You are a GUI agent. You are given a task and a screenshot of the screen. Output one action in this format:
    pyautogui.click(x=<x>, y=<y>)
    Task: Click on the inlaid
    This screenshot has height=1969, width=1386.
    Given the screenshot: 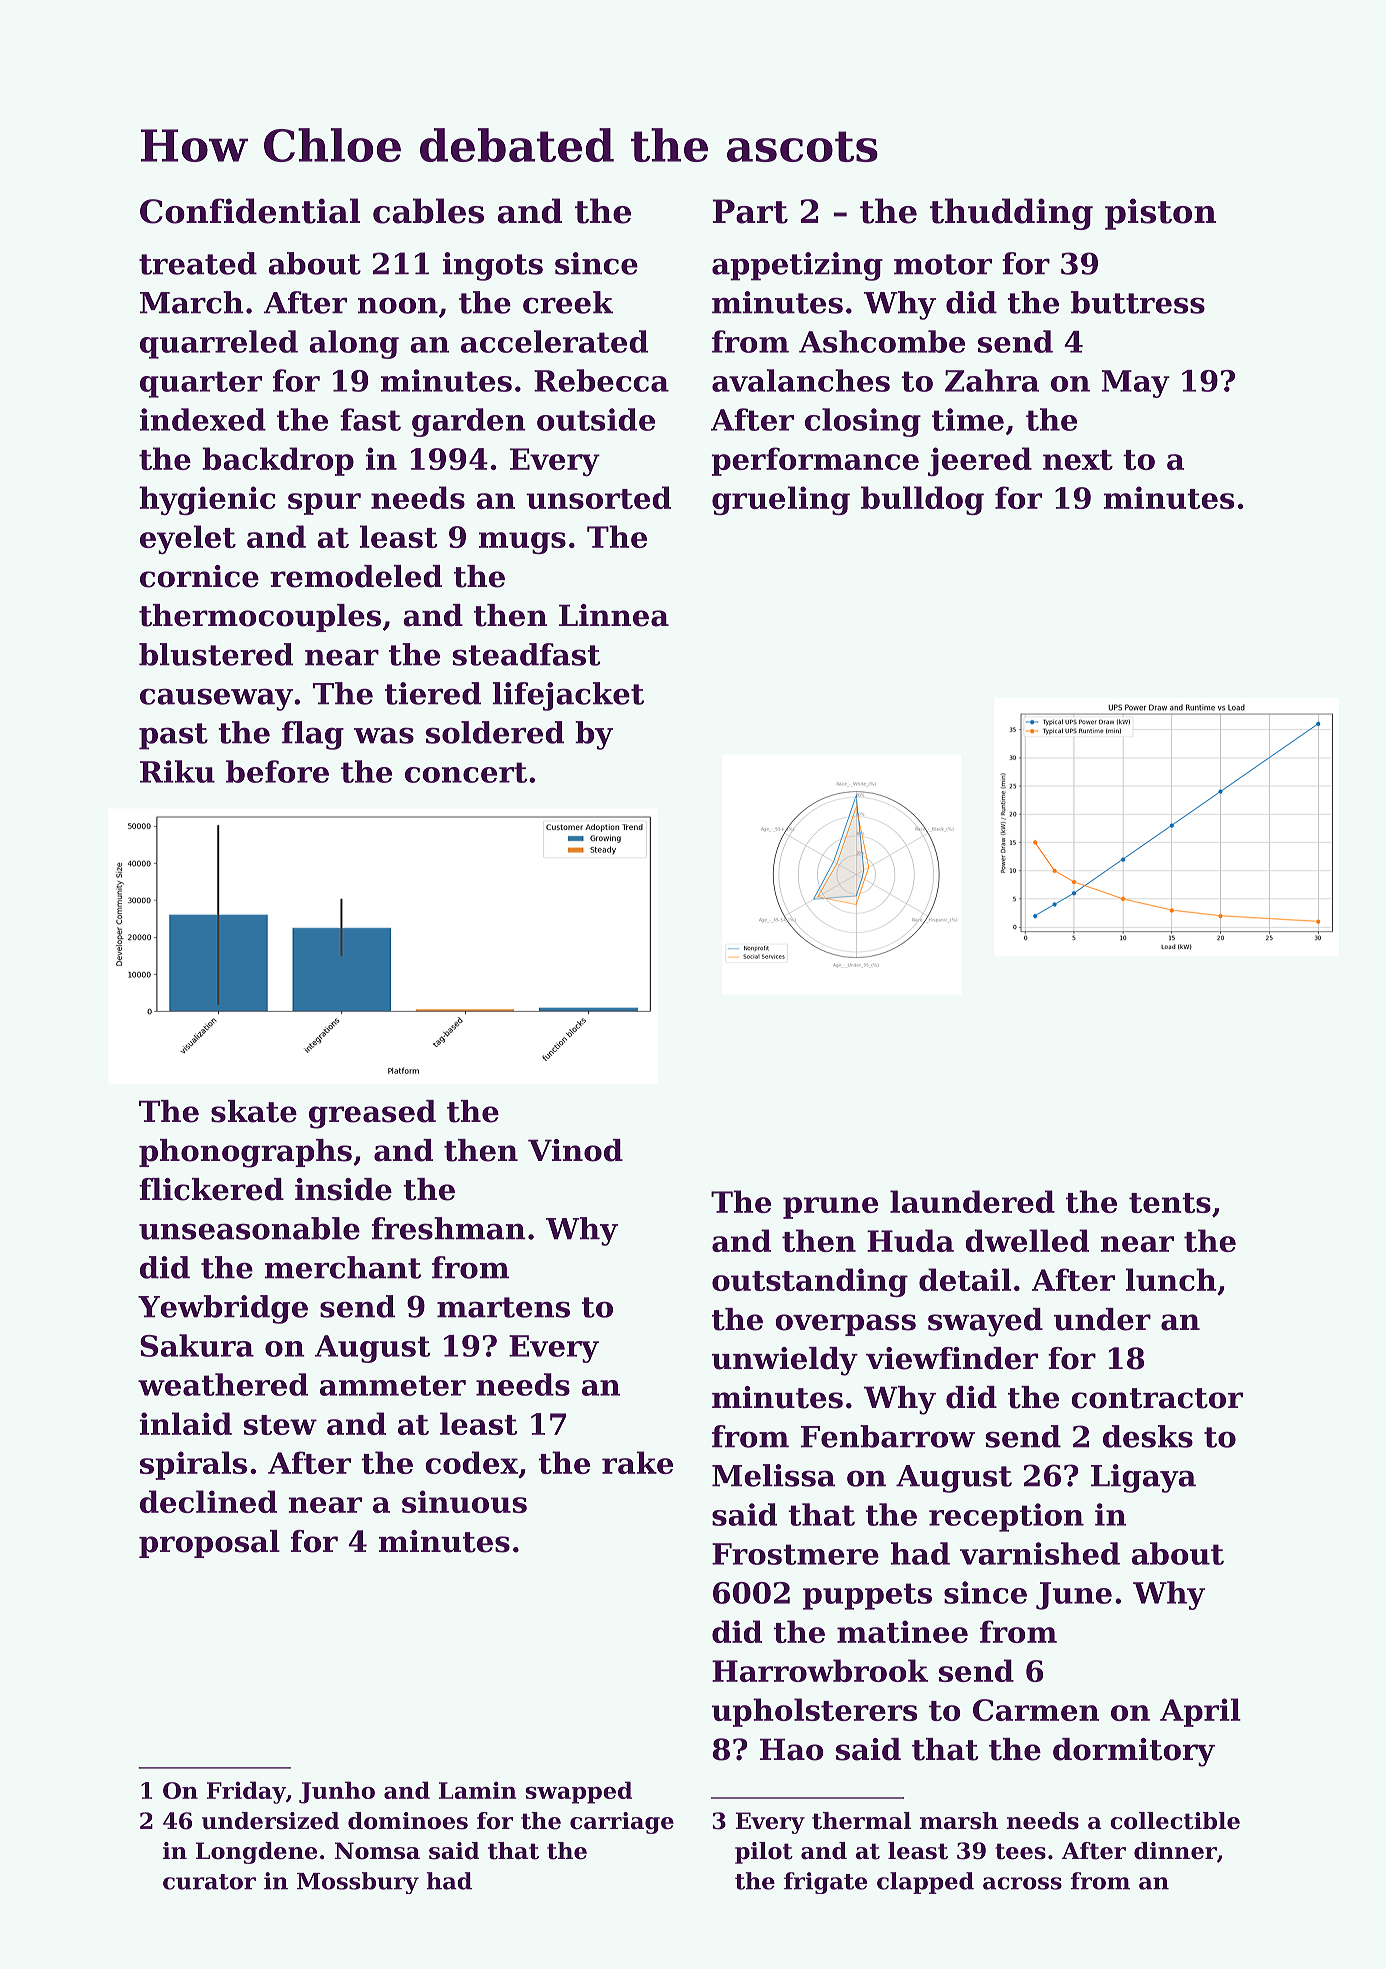 What is the action you would take?
    pyautogui.click(x=185, y=1423)
